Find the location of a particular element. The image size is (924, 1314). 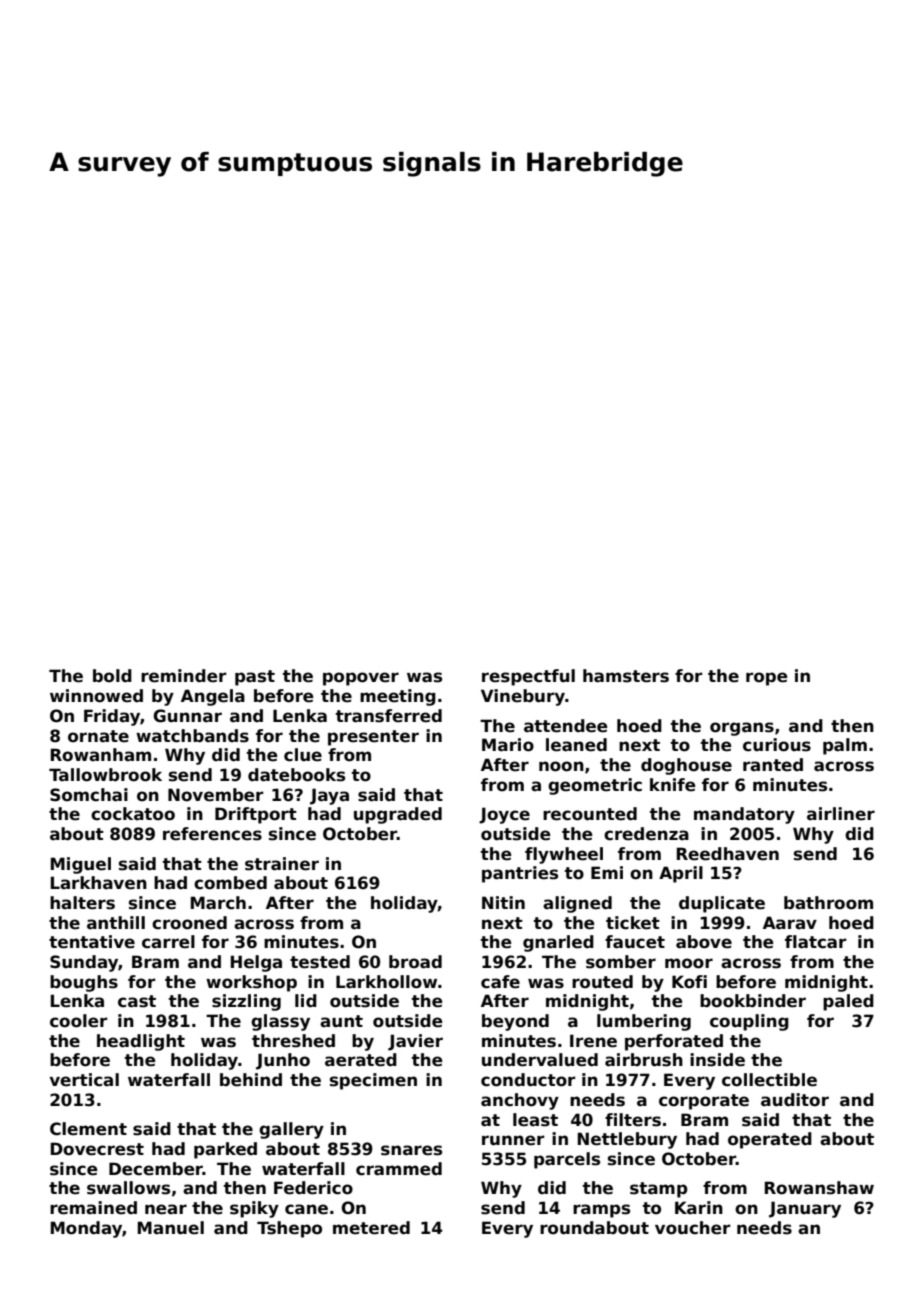

coupling is located at coordinates (749, 1022).
